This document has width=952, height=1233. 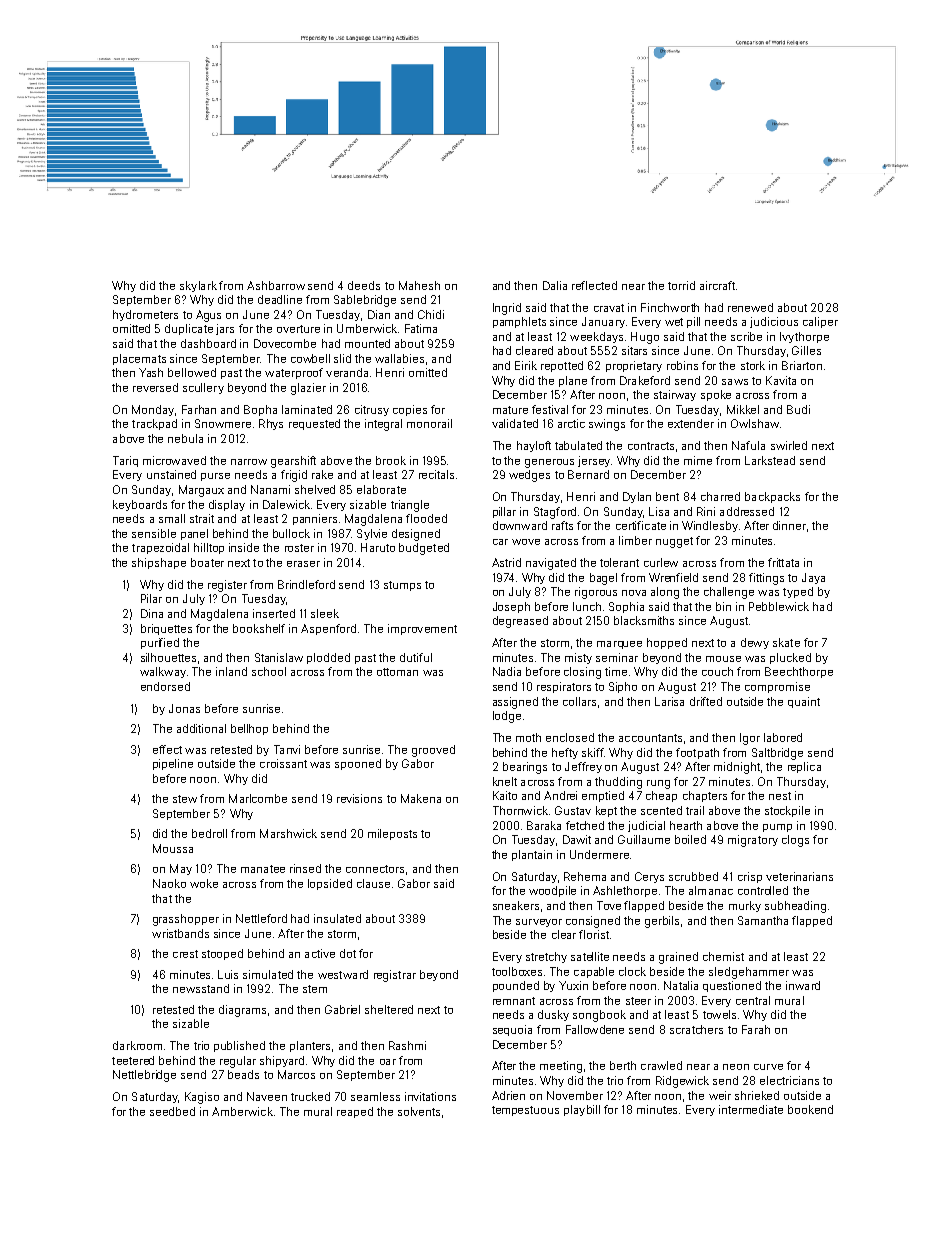 I want to click on hydrometers, so click(x=145, y=315).
